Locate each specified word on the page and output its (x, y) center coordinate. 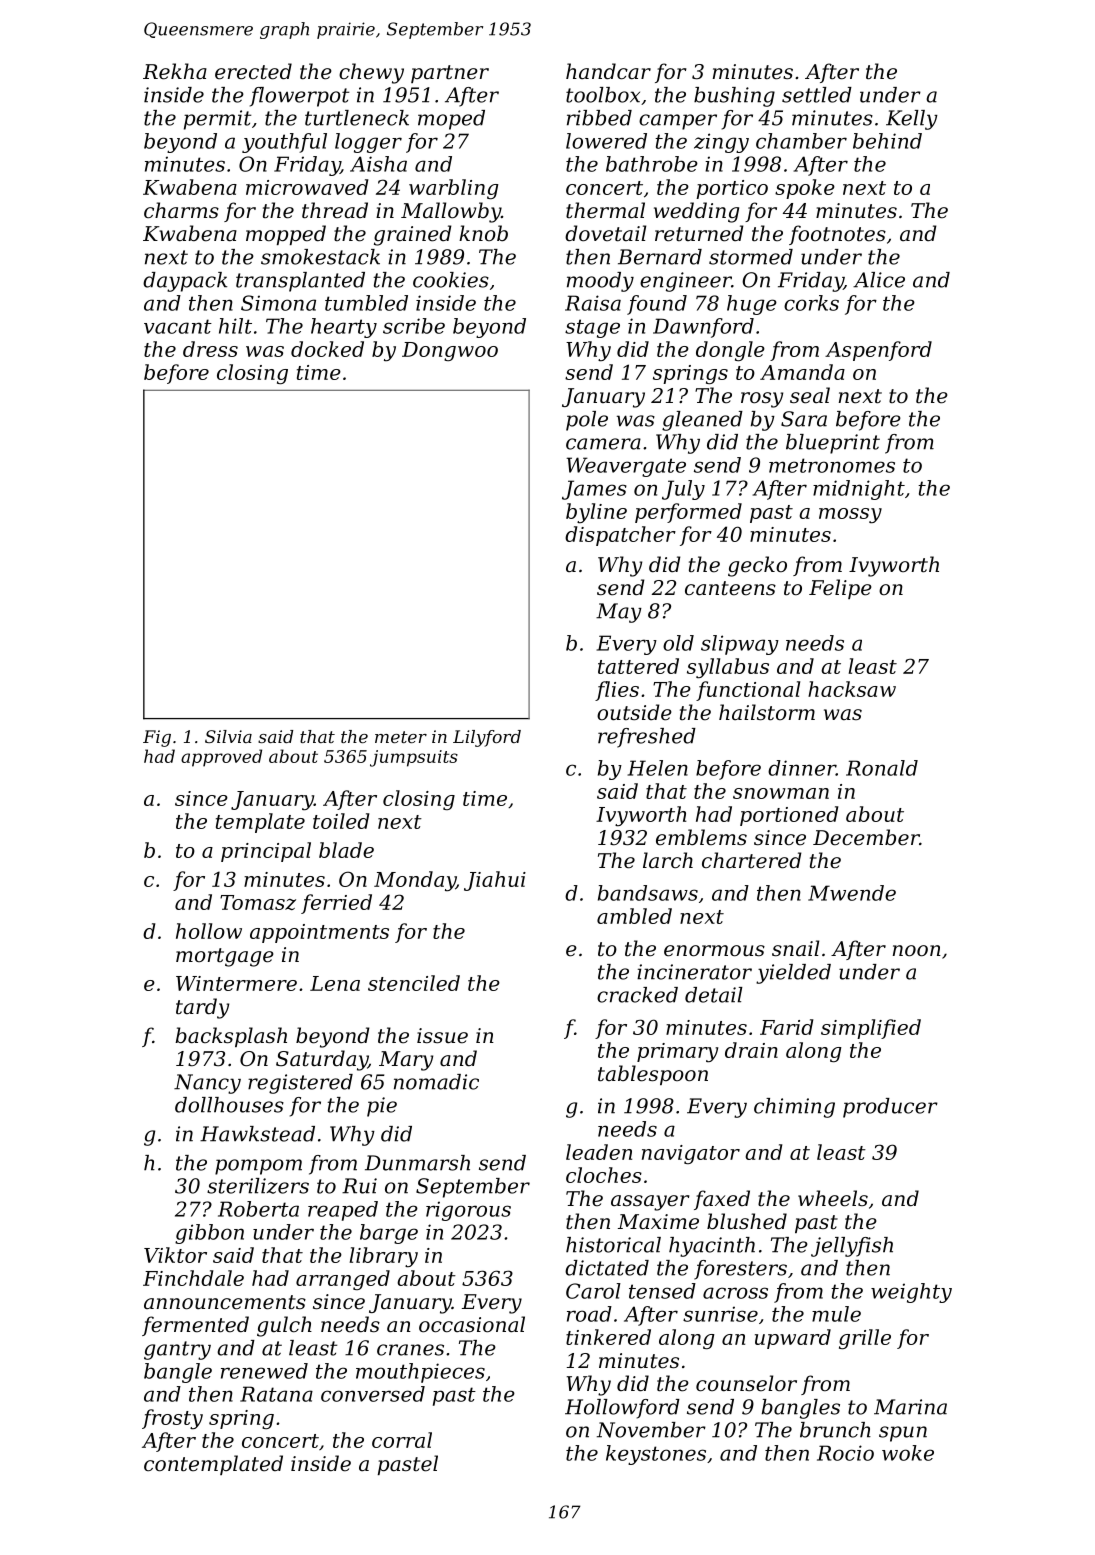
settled (817, 95)
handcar (608, 71)
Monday (415, 881)
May (619, 613)
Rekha (175, 71)
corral (402, 1440)
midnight (859, 490)
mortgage (225, 957)
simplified (871, 1029)
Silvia (228, 736)
